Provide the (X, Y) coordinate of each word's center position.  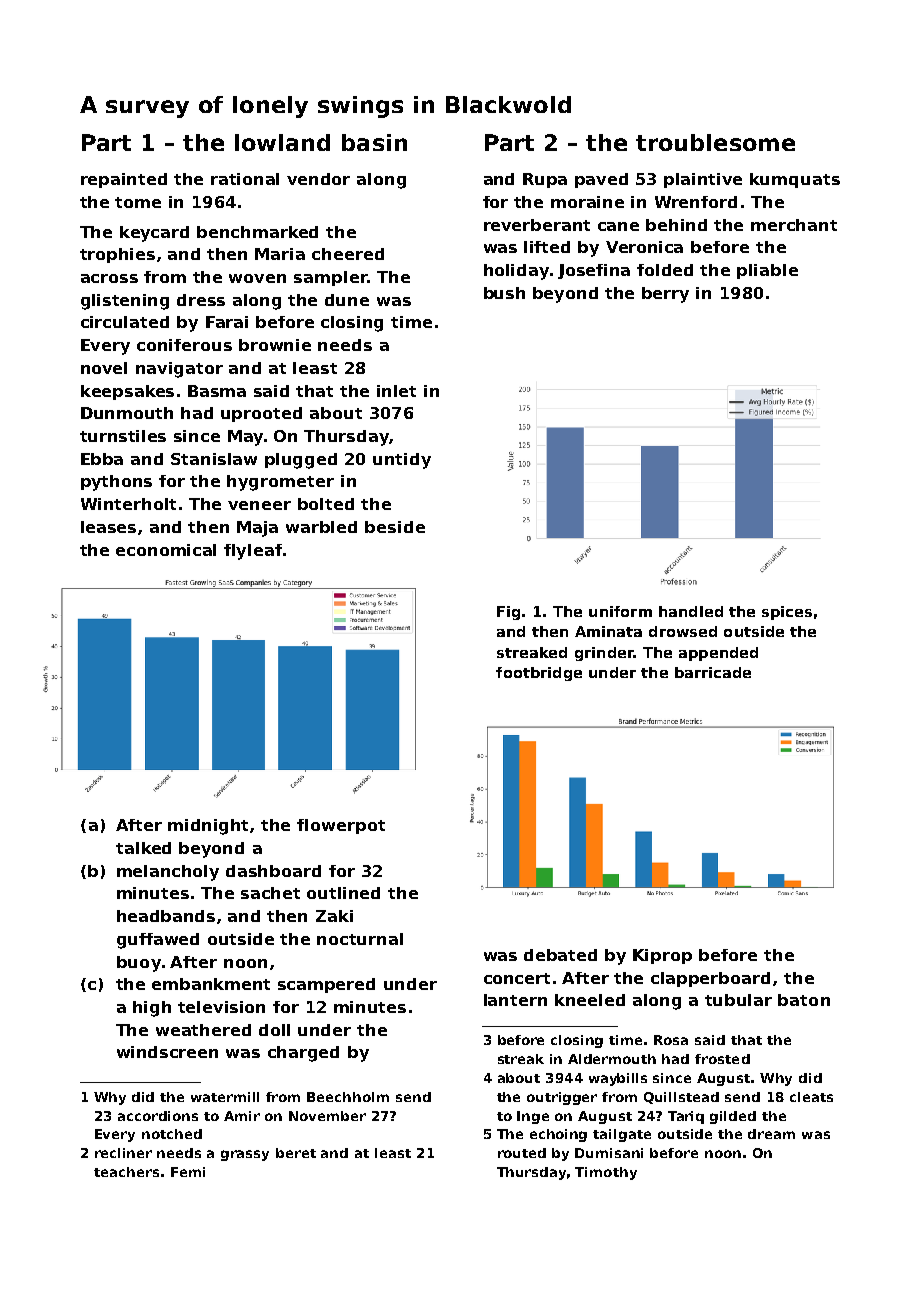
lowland (282, 142)
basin (374, 142)
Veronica (644, 247)
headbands (166, 916)
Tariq (686, 1117)
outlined (343, 893)
